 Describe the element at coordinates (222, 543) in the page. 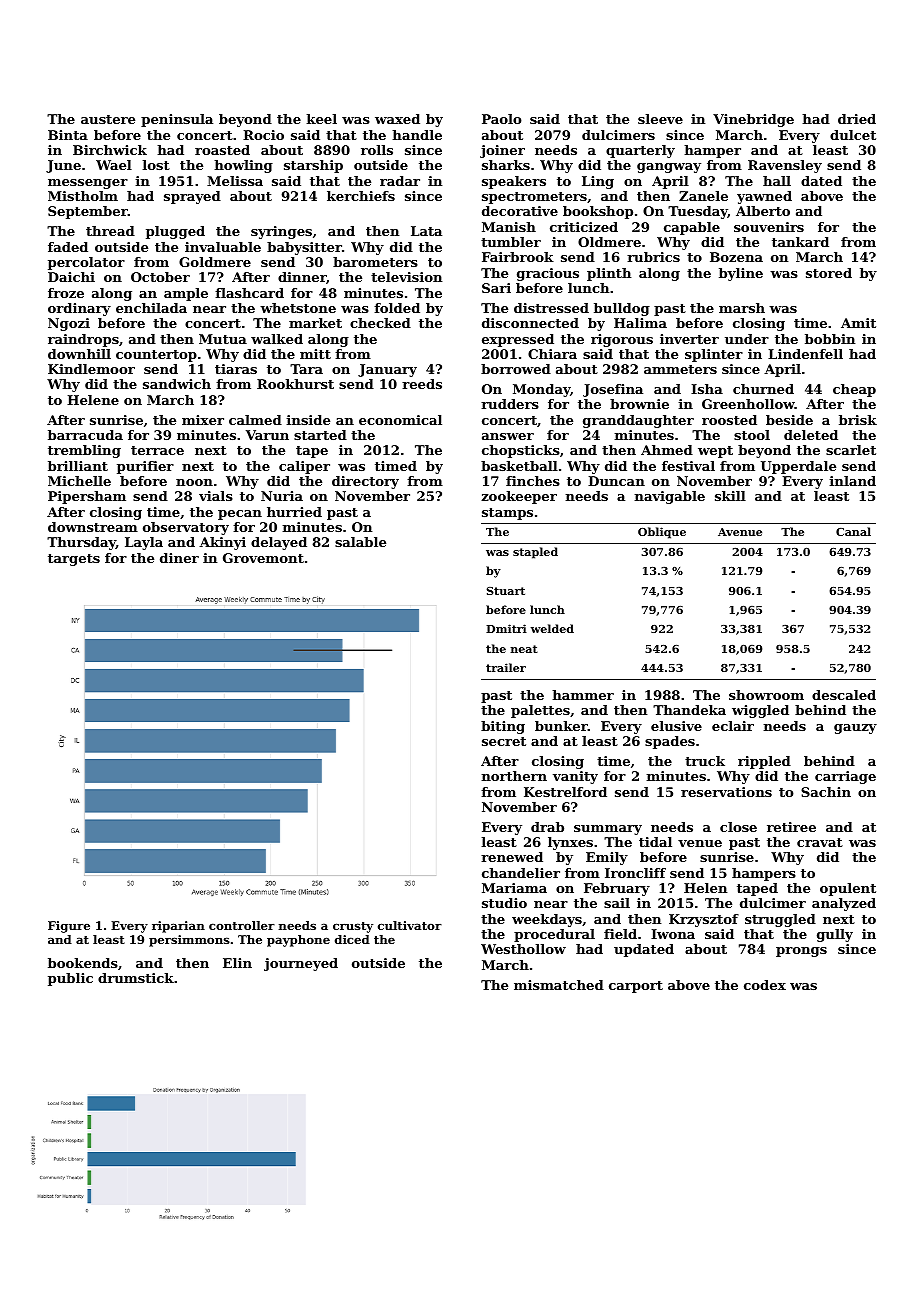

I see `Akinyi` at that location.
